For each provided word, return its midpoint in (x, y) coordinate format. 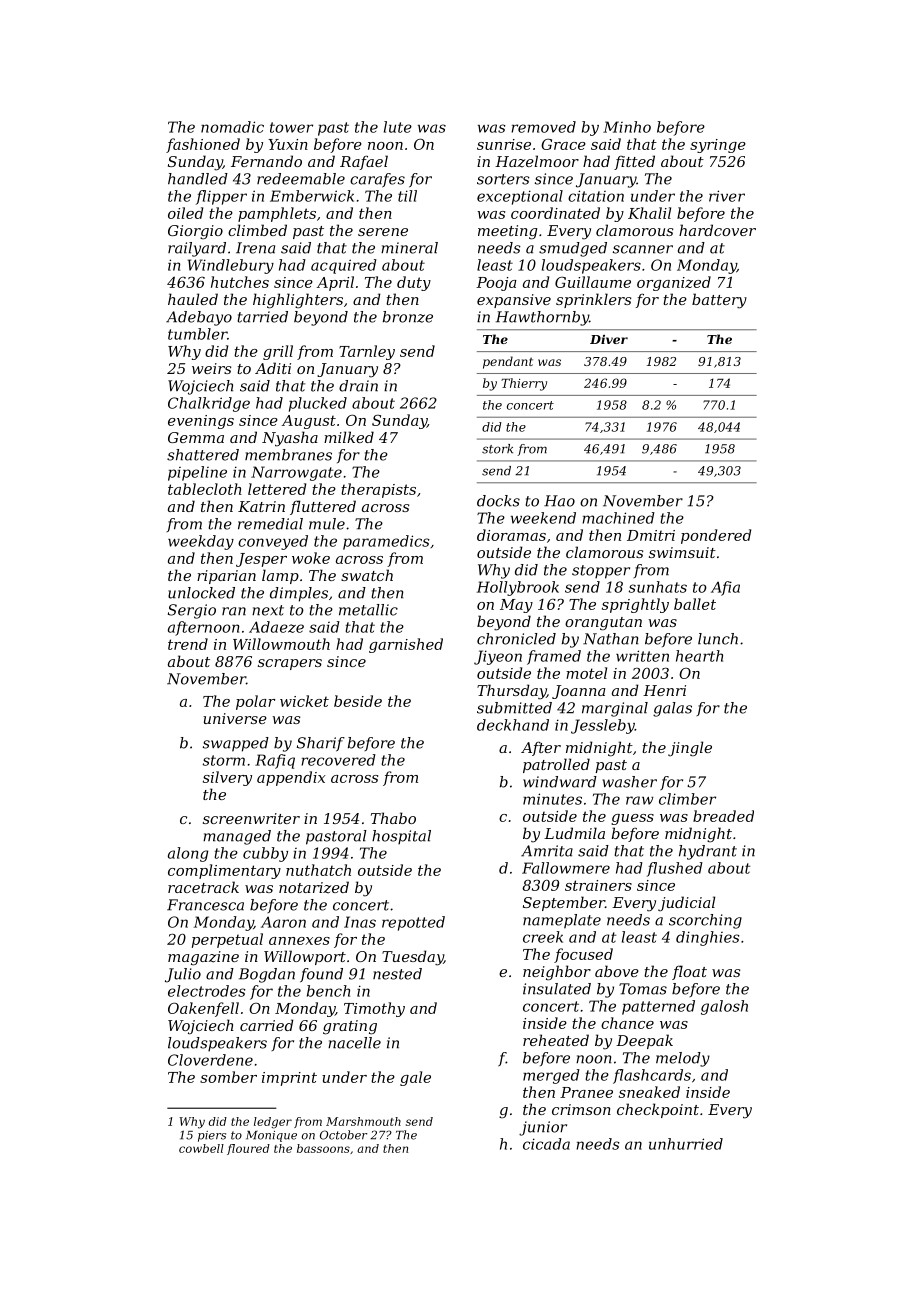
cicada (546, 1144)
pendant (508, 362)
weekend (543, 518)
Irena (255, 248)
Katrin (261, 506)
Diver (609, 339)
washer (629, 782)
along (188, 854)
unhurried (686, 1144)
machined (618, 518)
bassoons (323, 1148)
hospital (401, 837)
